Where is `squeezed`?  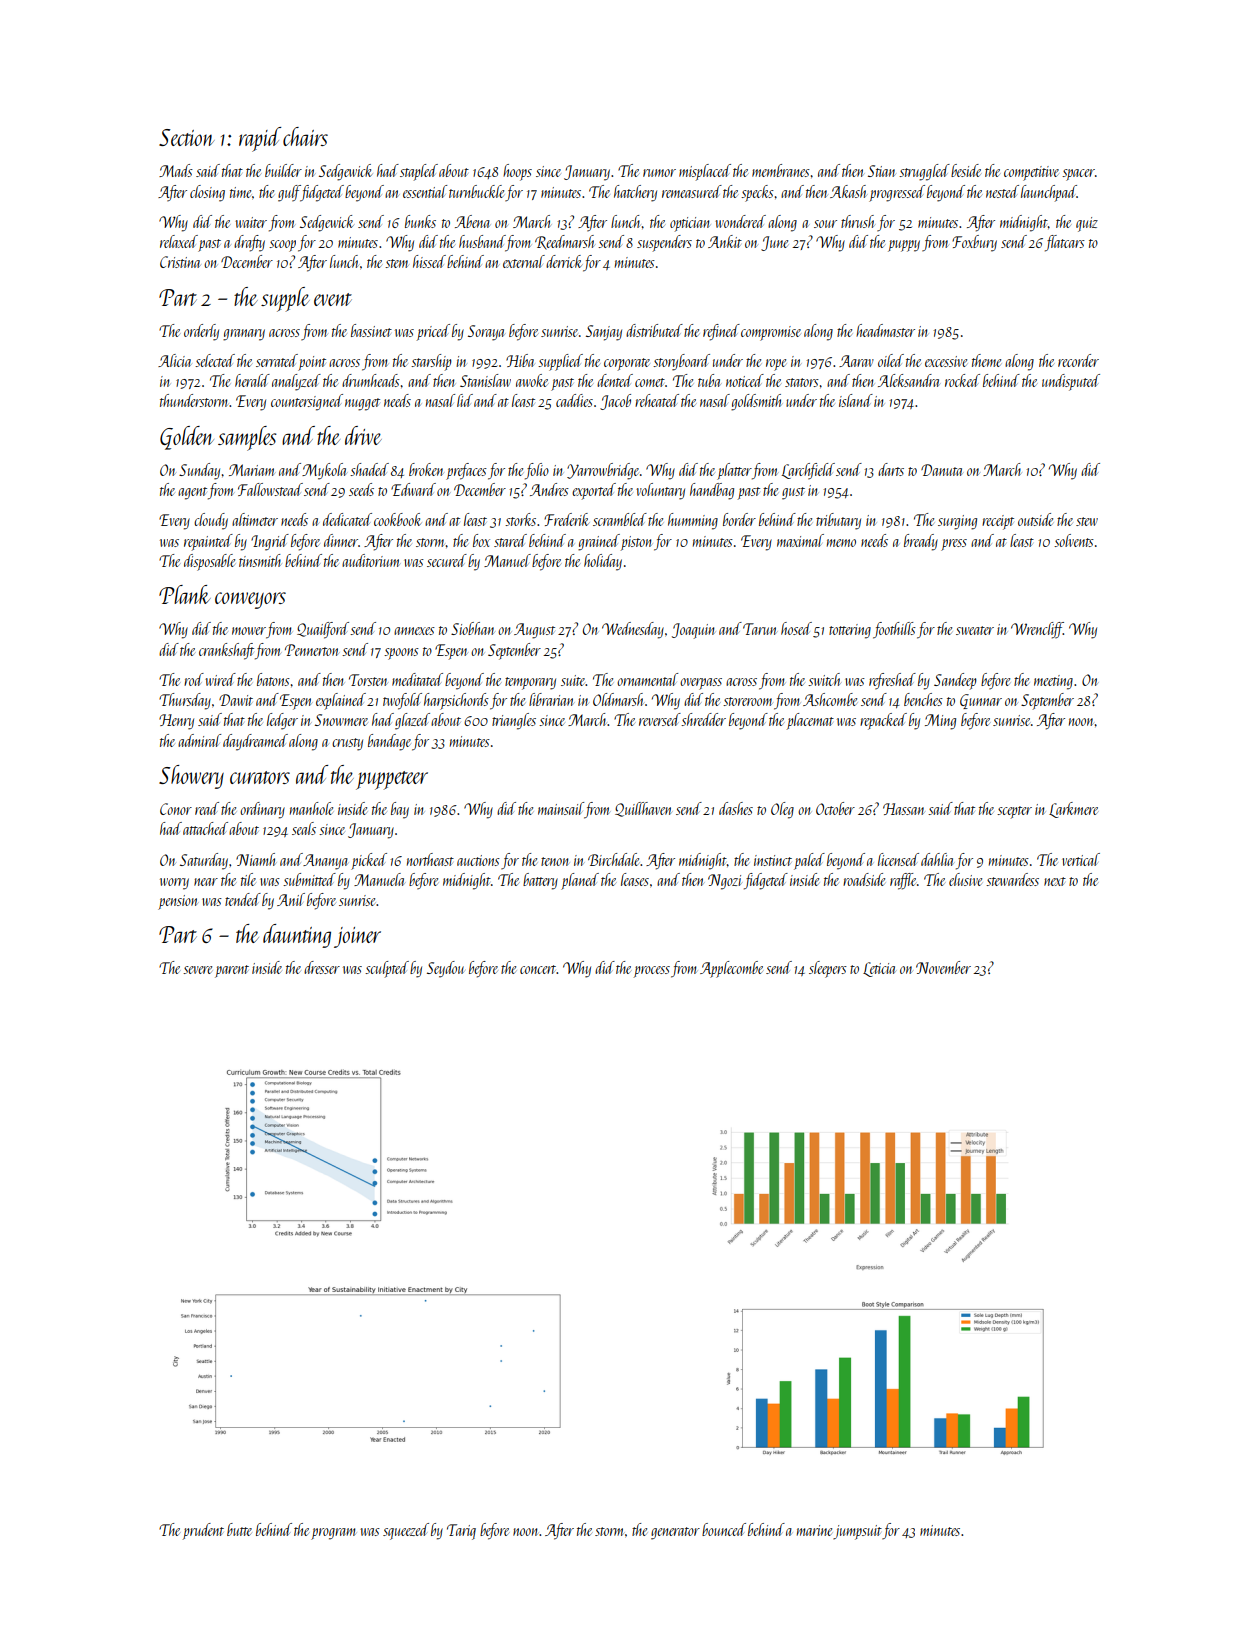
squeezed is located at coordinates (406, 1531).
